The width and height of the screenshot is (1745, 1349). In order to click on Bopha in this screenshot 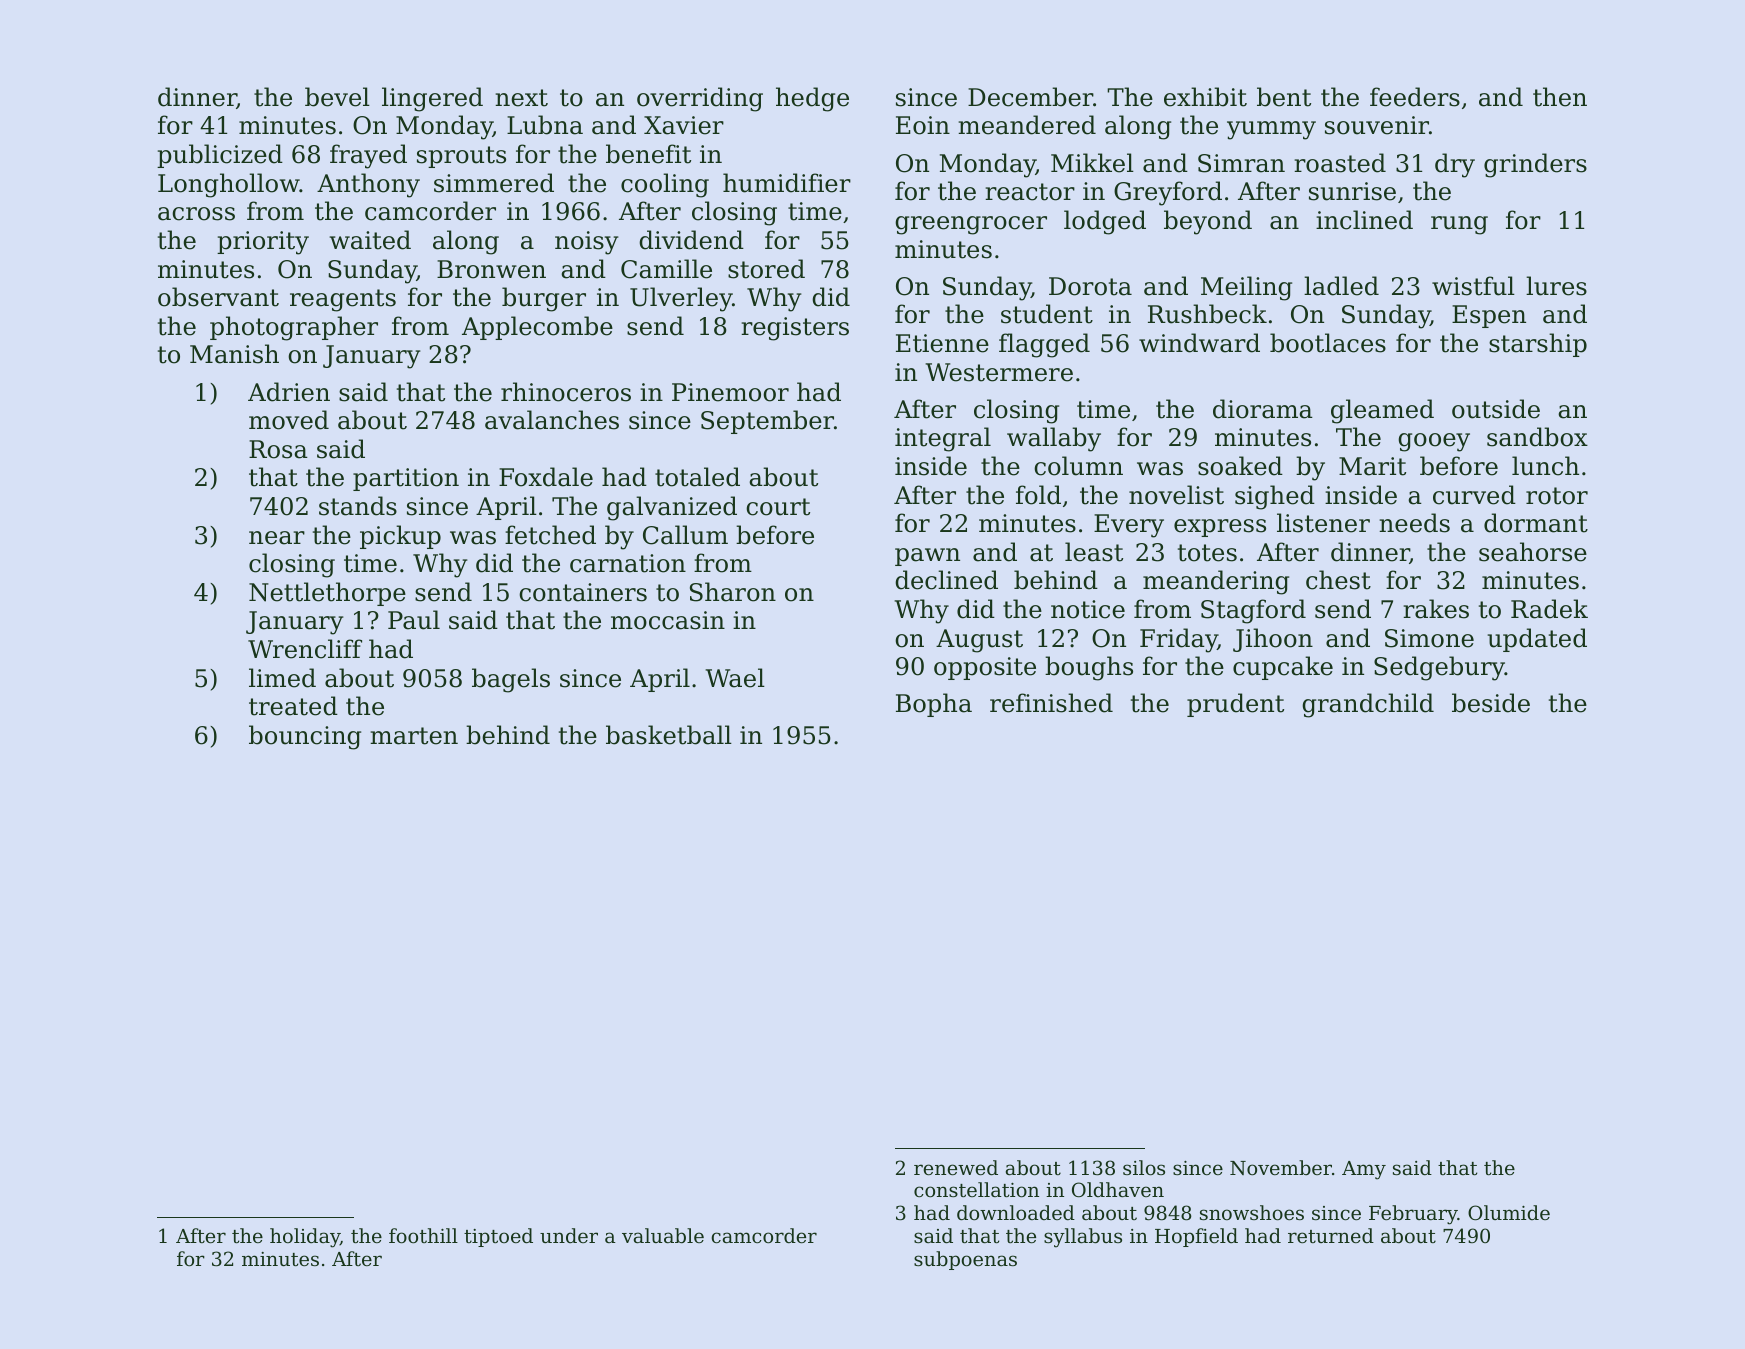, I will do `click(934, 705)`.
